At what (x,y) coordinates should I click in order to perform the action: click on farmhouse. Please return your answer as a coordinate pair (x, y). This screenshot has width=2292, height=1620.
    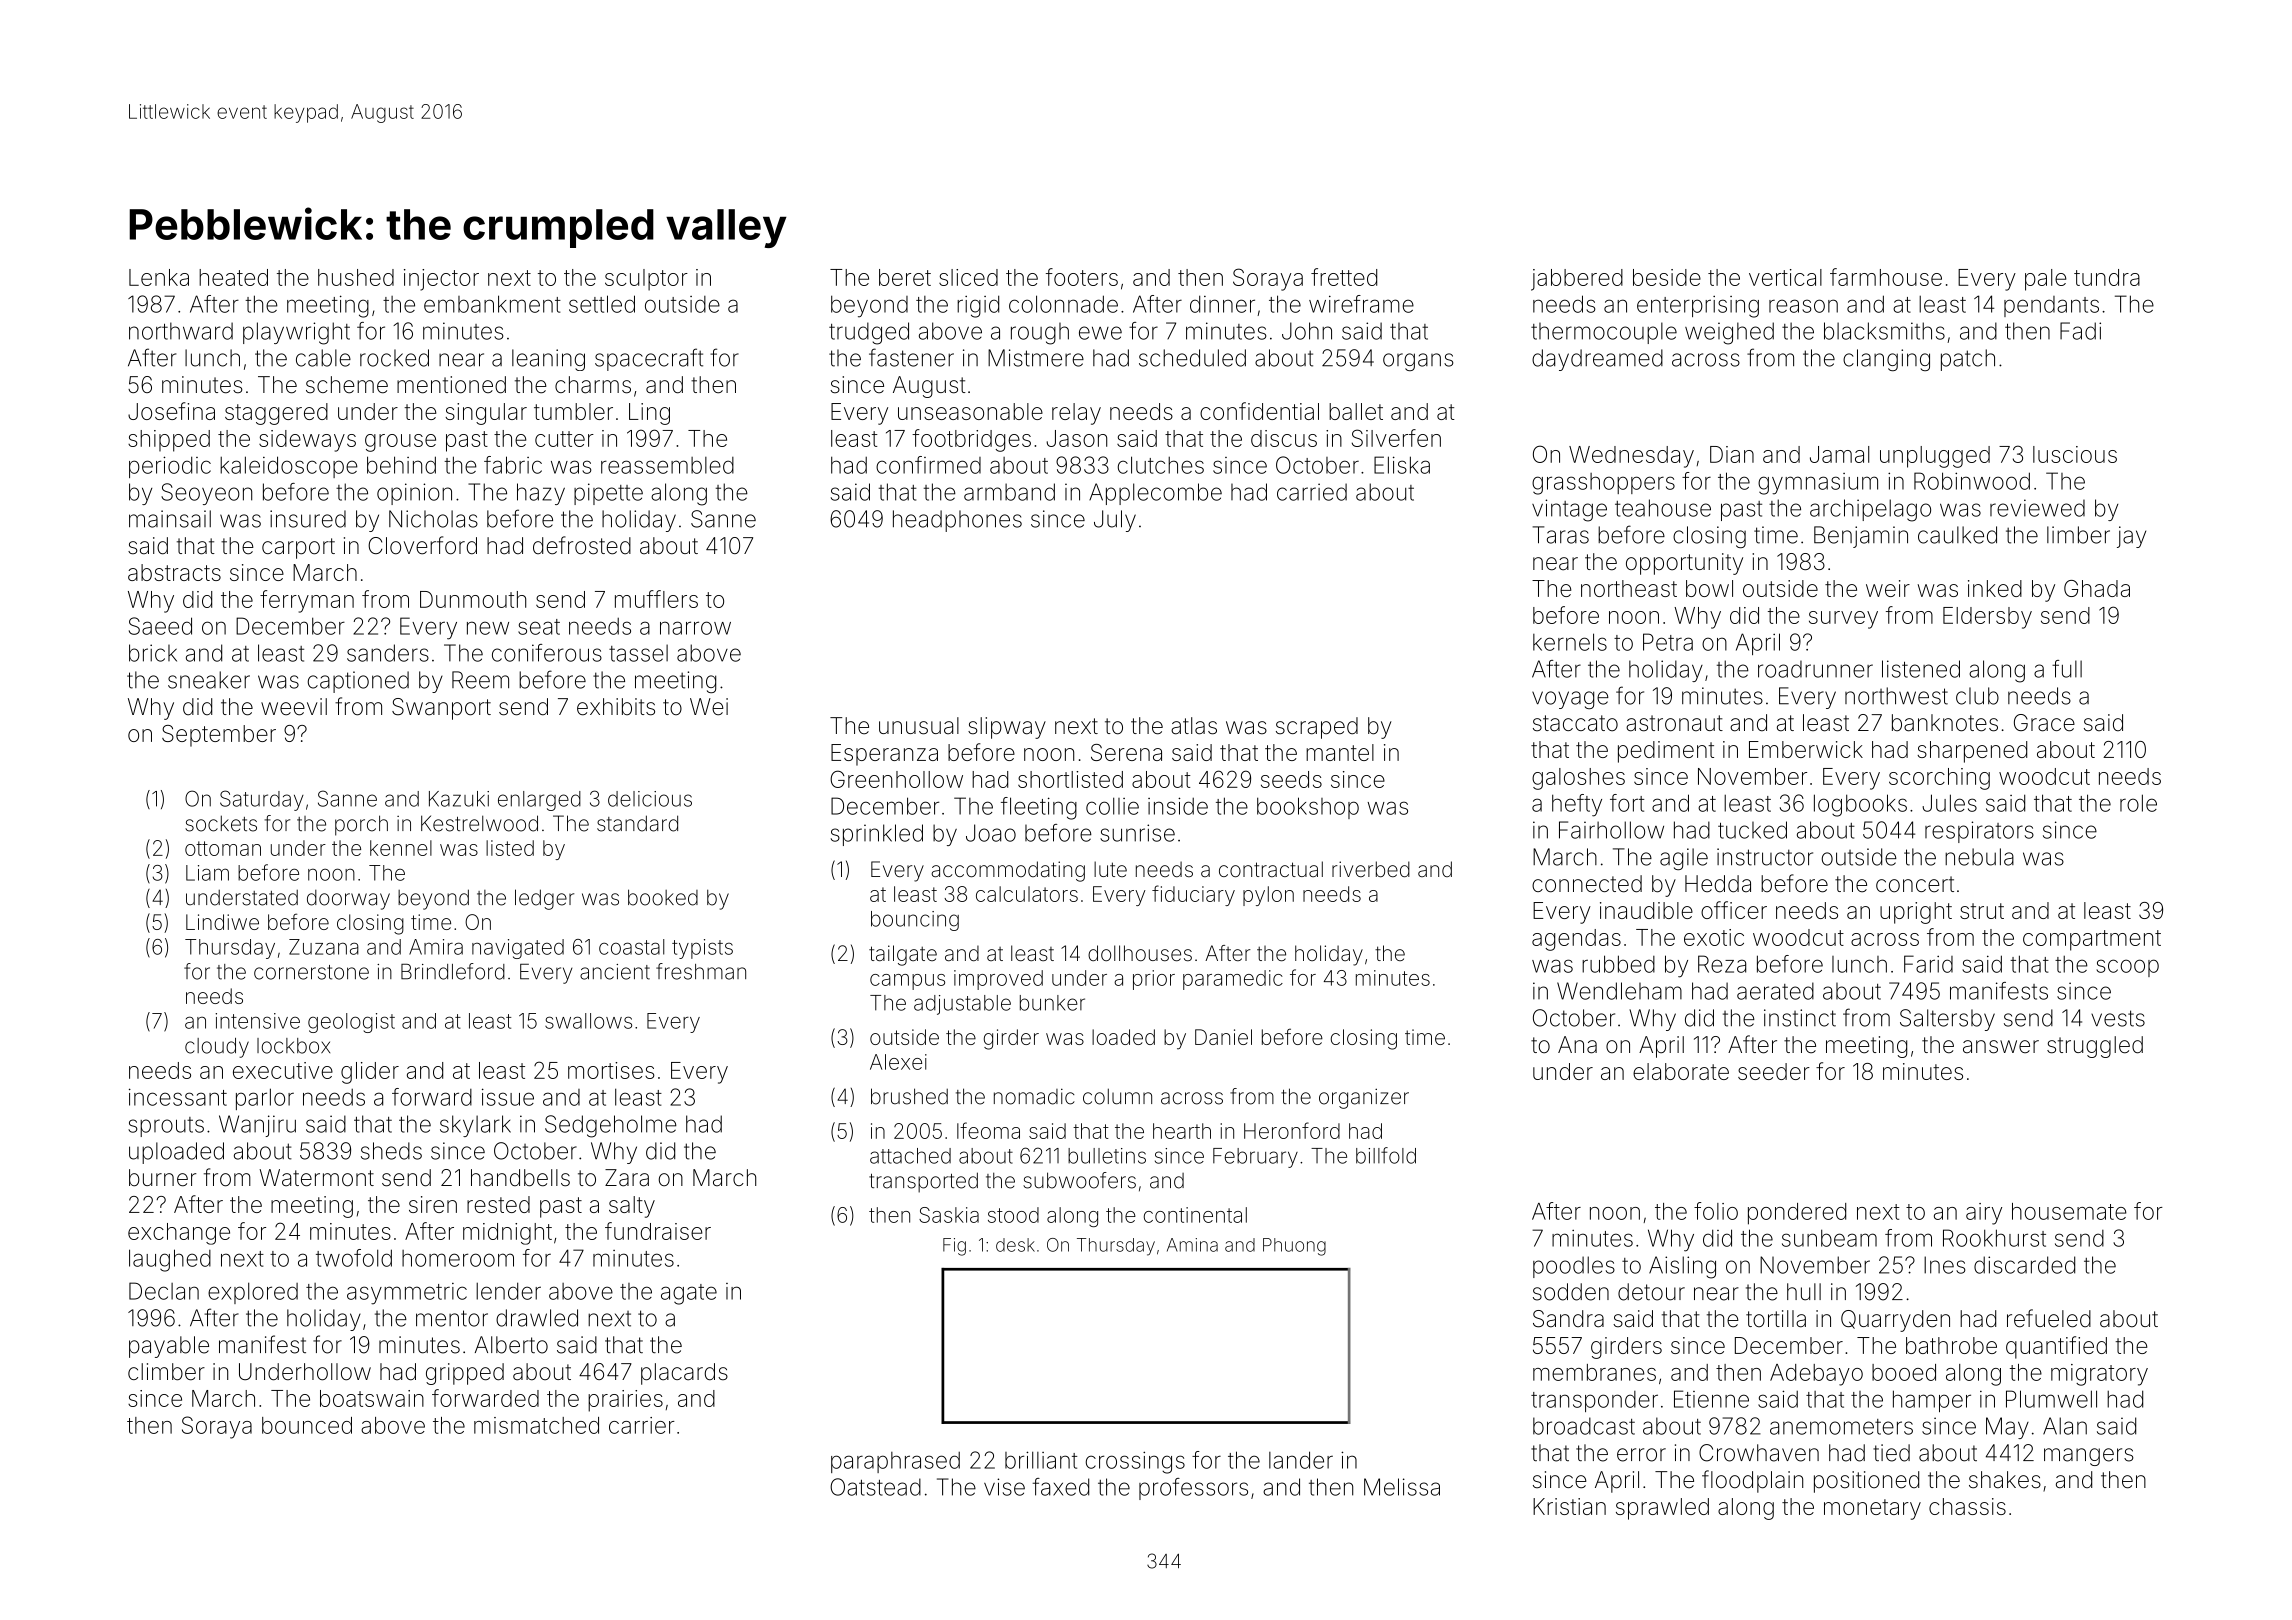
    Looking at the image, I should click on (1886, 277).
